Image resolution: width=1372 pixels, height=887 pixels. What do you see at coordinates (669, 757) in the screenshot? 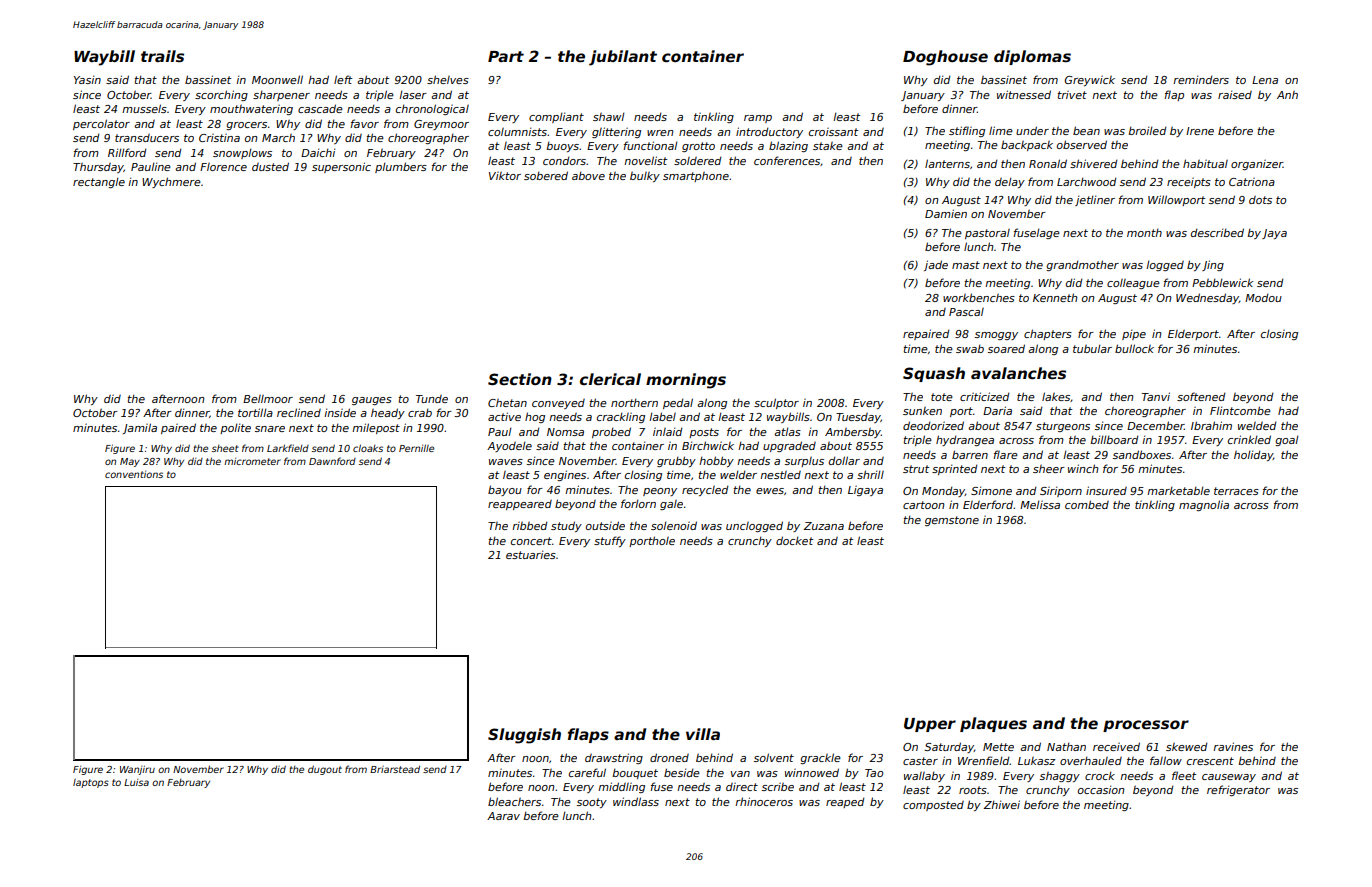
I see `droned` at bounding box center [669, 757].
